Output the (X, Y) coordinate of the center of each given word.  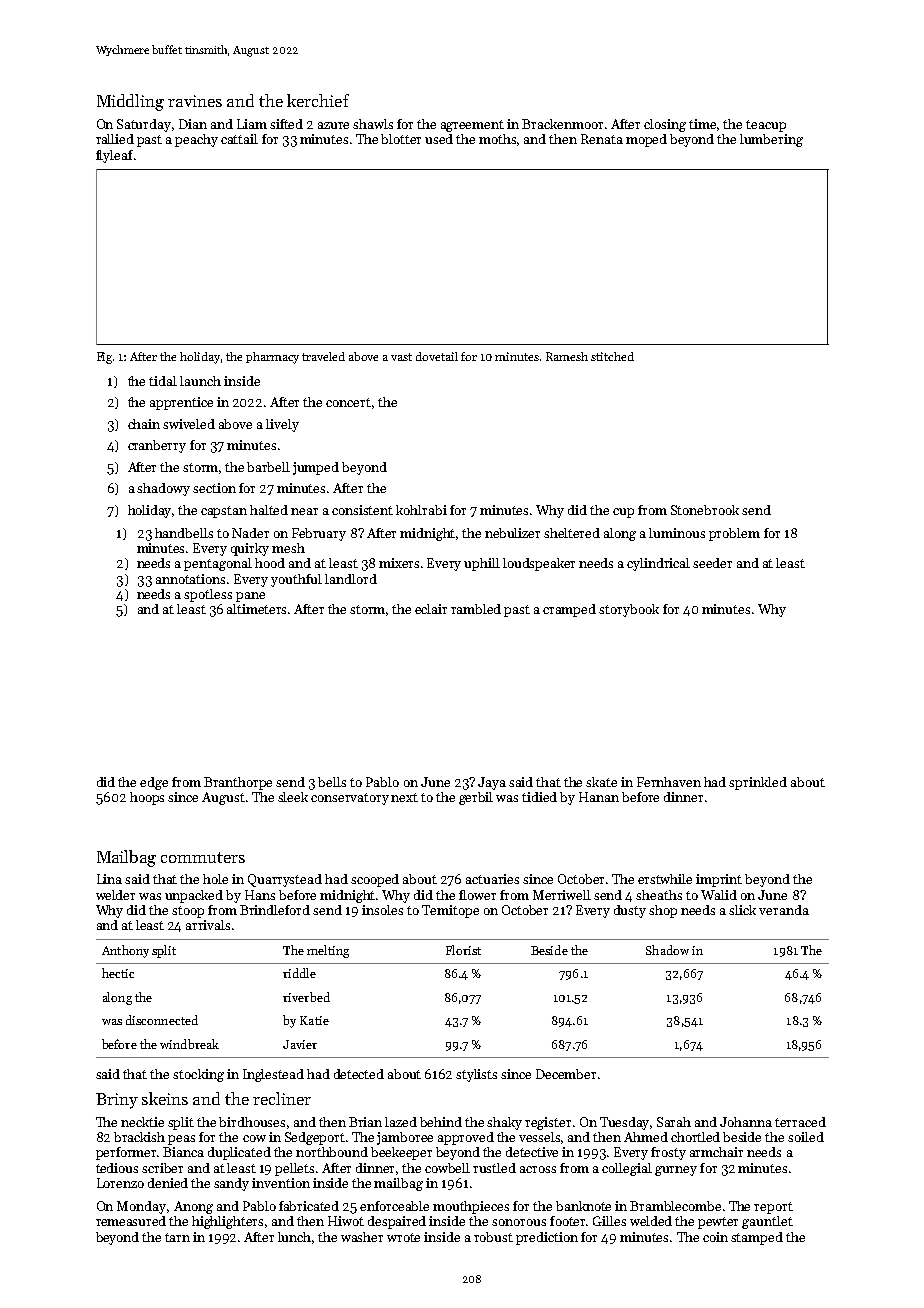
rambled (476, 609)
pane (250, 597)
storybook (629, 610)
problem (734, 534)
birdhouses (252, 1122)
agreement (472, 126)
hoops (147, 798)
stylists (476, 1075)
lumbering (771, 140)
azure (333, 125)
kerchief (318, 100)
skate (601, 782)
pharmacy (272, 358)
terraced (800, 1122)
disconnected (162, 1020)
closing (665, 125)
